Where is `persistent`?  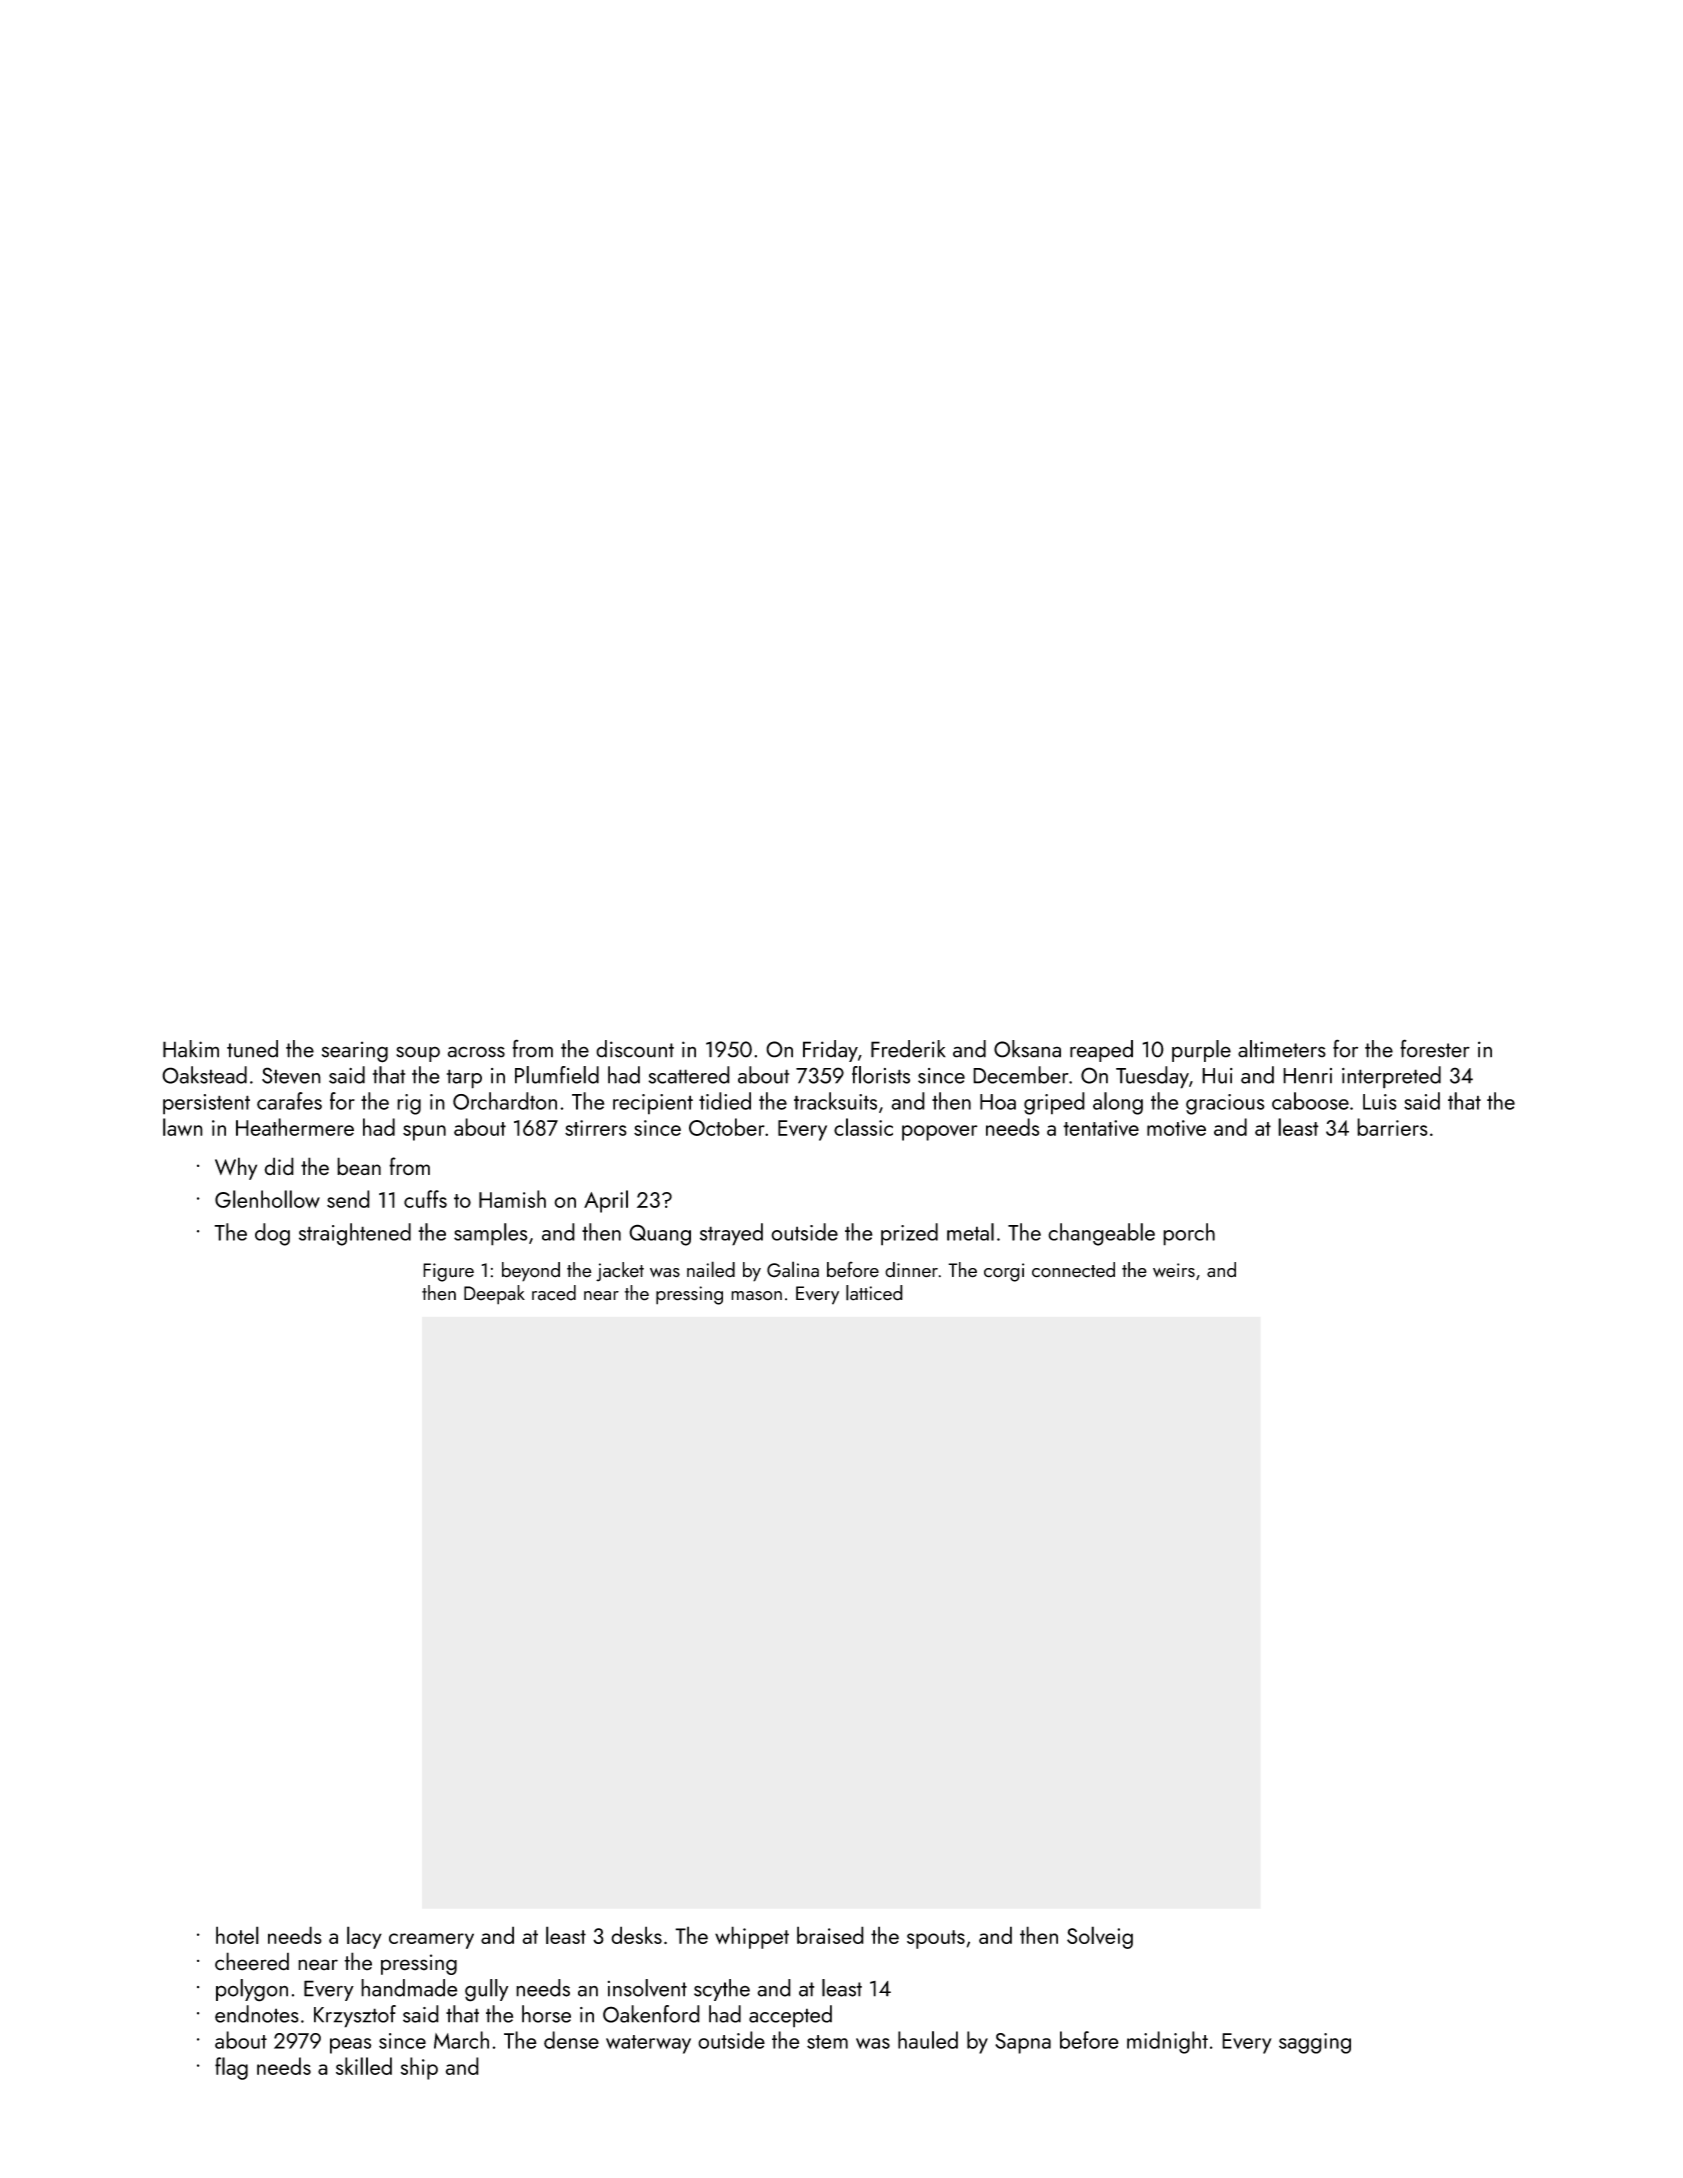
persistent is located at coordinates (206, 1104).
